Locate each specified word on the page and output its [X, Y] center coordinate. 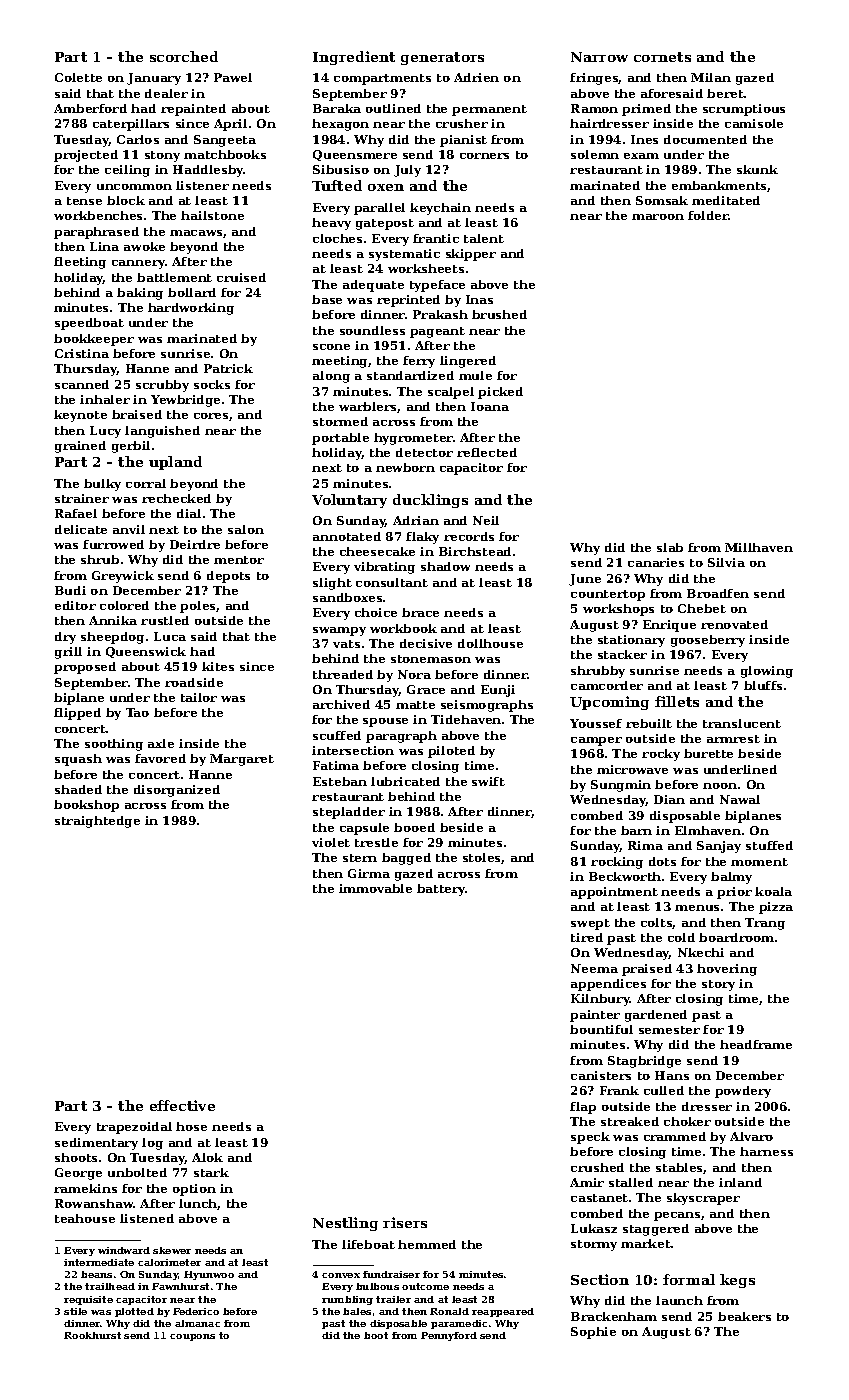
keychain [440, 209]
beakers [744, 1316]
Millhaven [759, 547]
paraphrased [96, 233]
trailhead [110, 1286]
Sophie [593, 1333]
